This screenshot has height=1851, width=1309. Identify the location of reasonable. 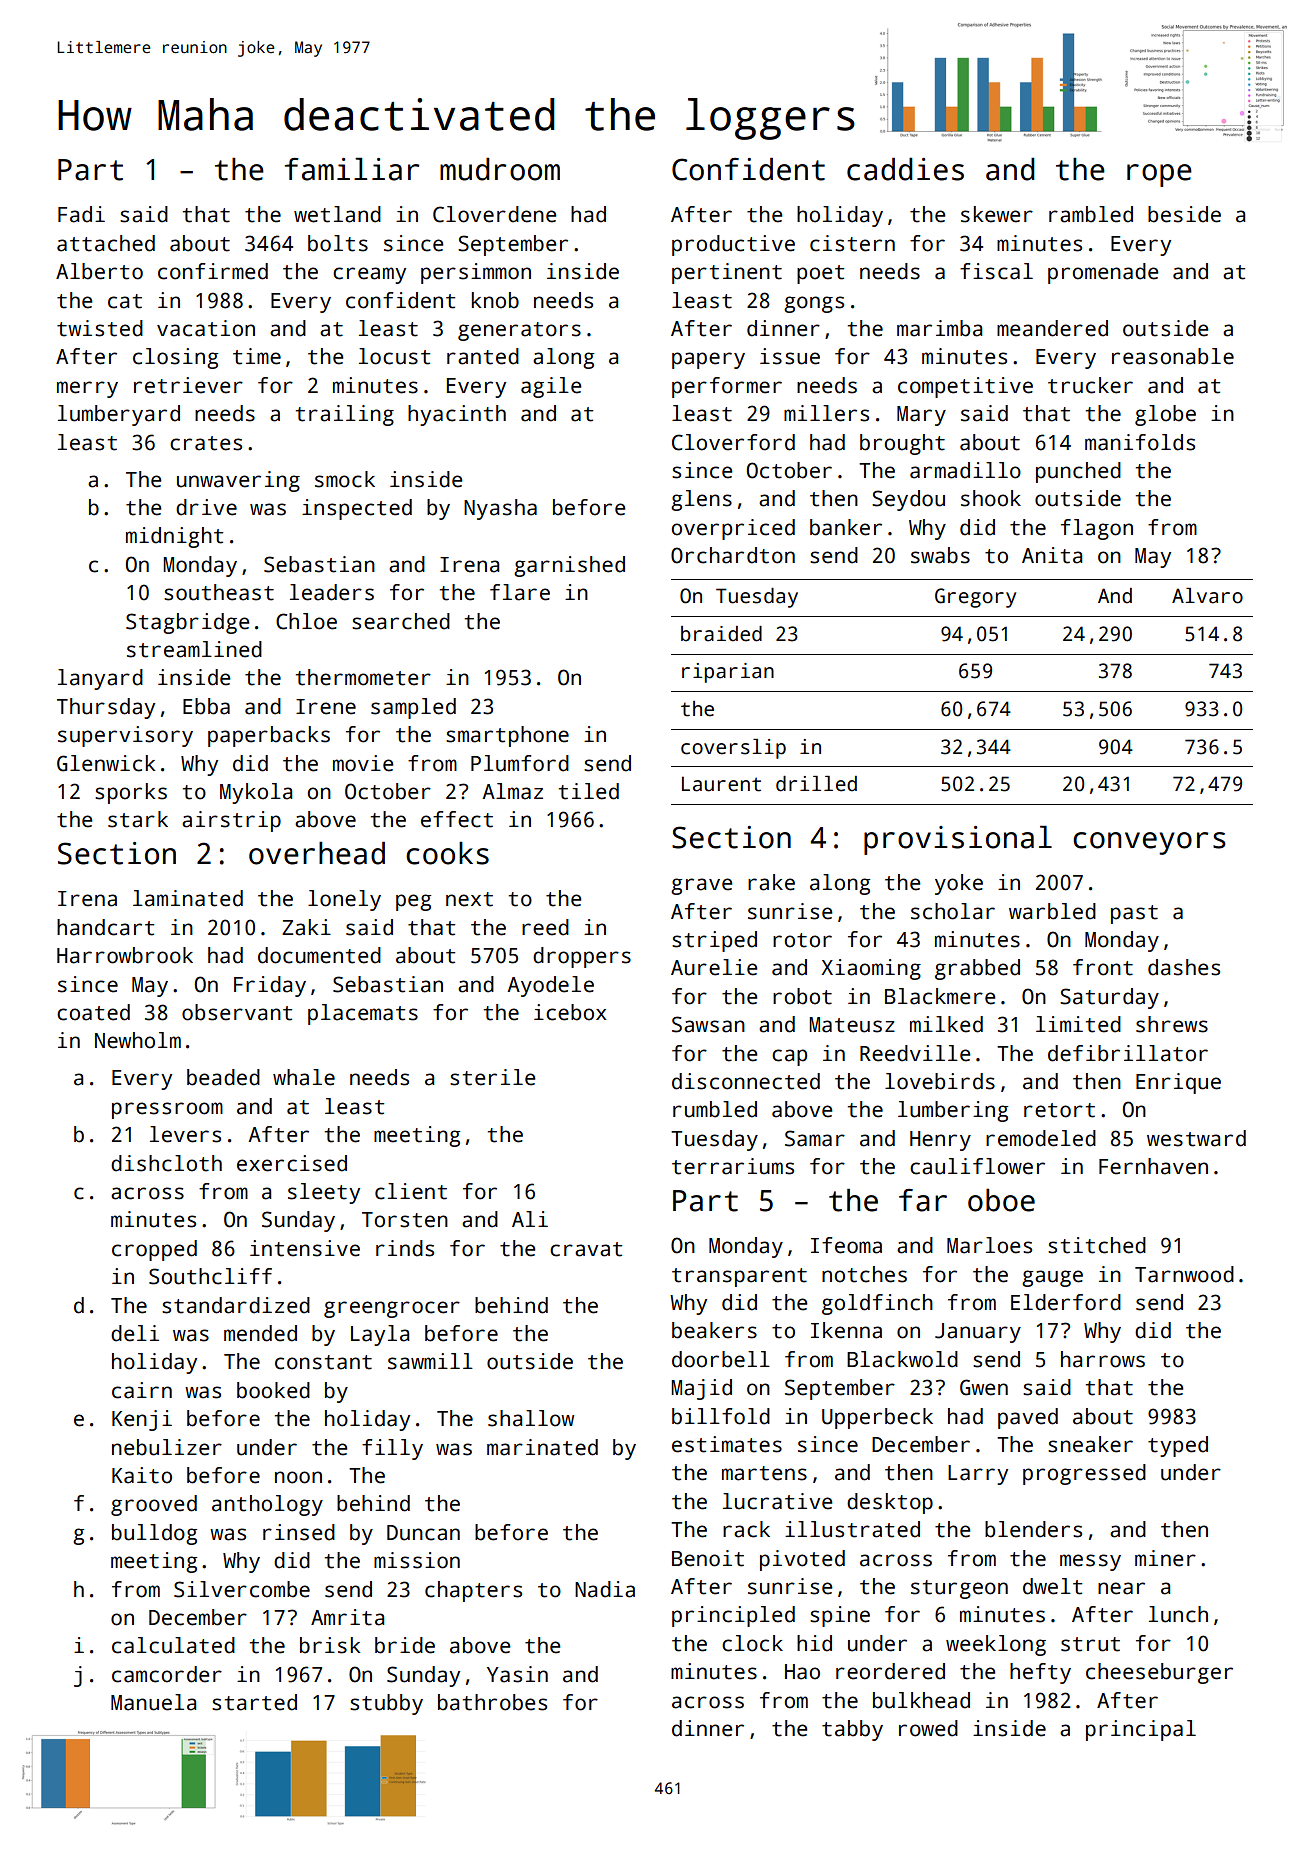
(1173, 356).
